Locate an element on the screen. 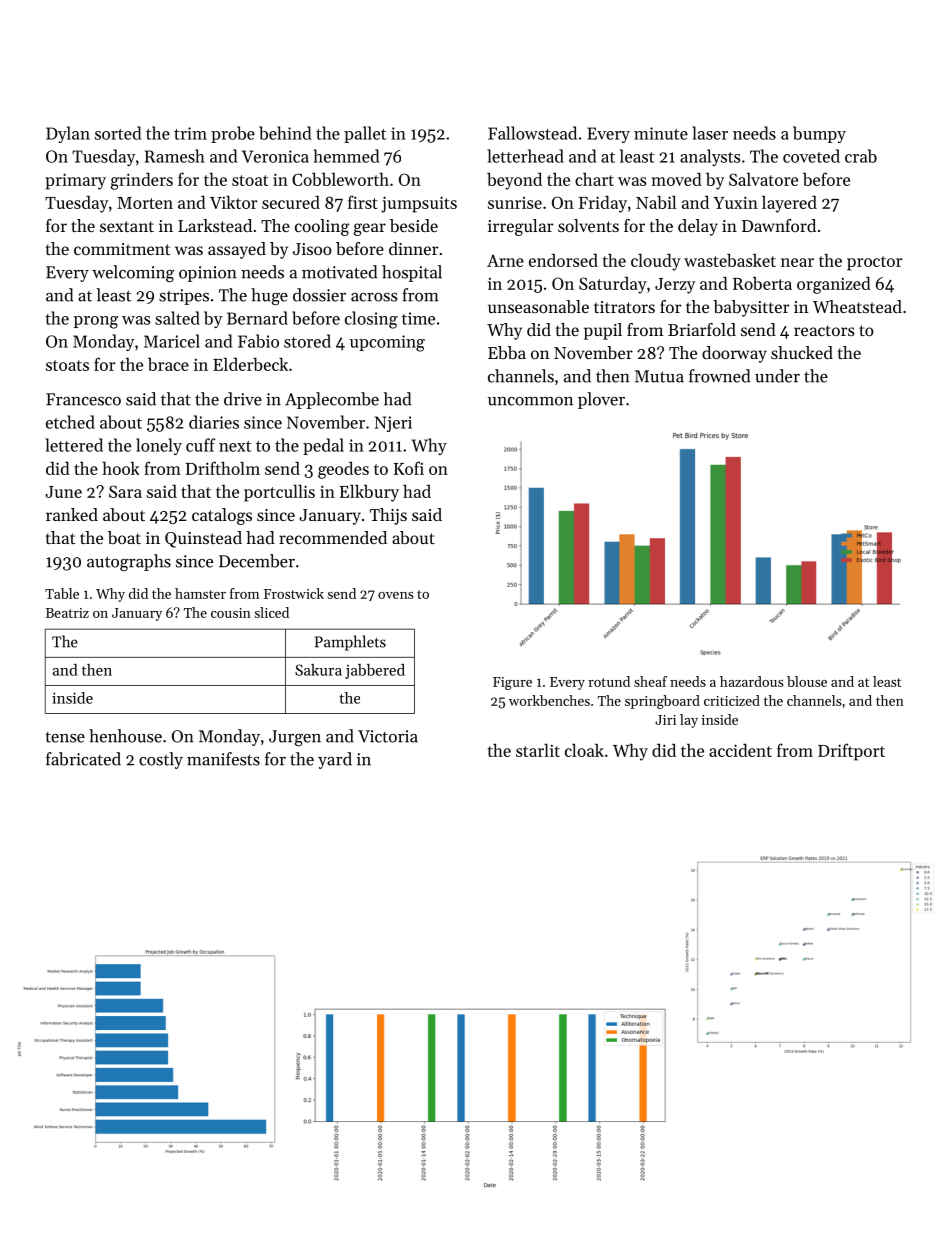  ovens is located at coordinates (396, 595).
